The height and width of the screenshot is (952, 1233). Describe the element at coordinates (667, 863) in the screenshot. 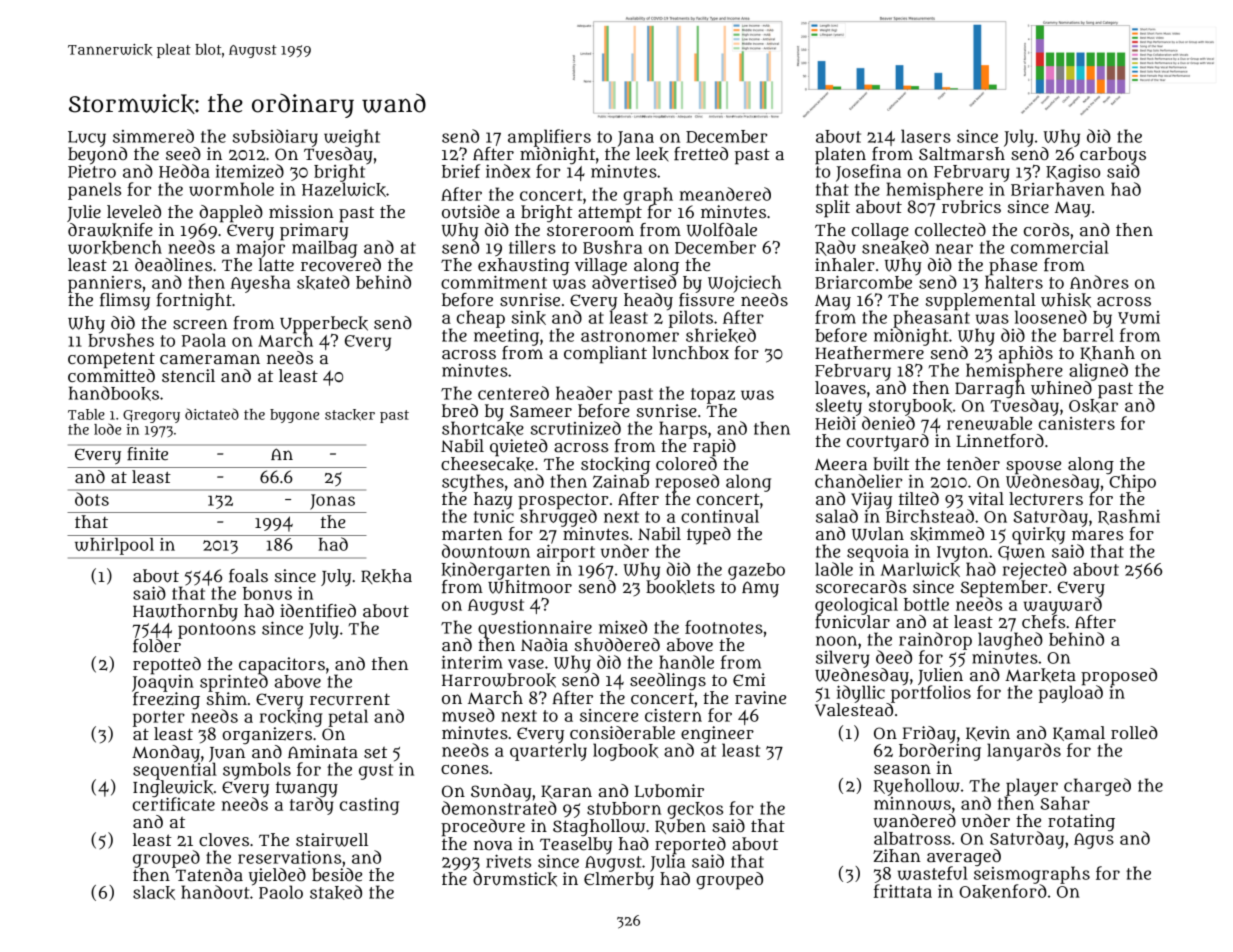

I see `Julia` at that location.
